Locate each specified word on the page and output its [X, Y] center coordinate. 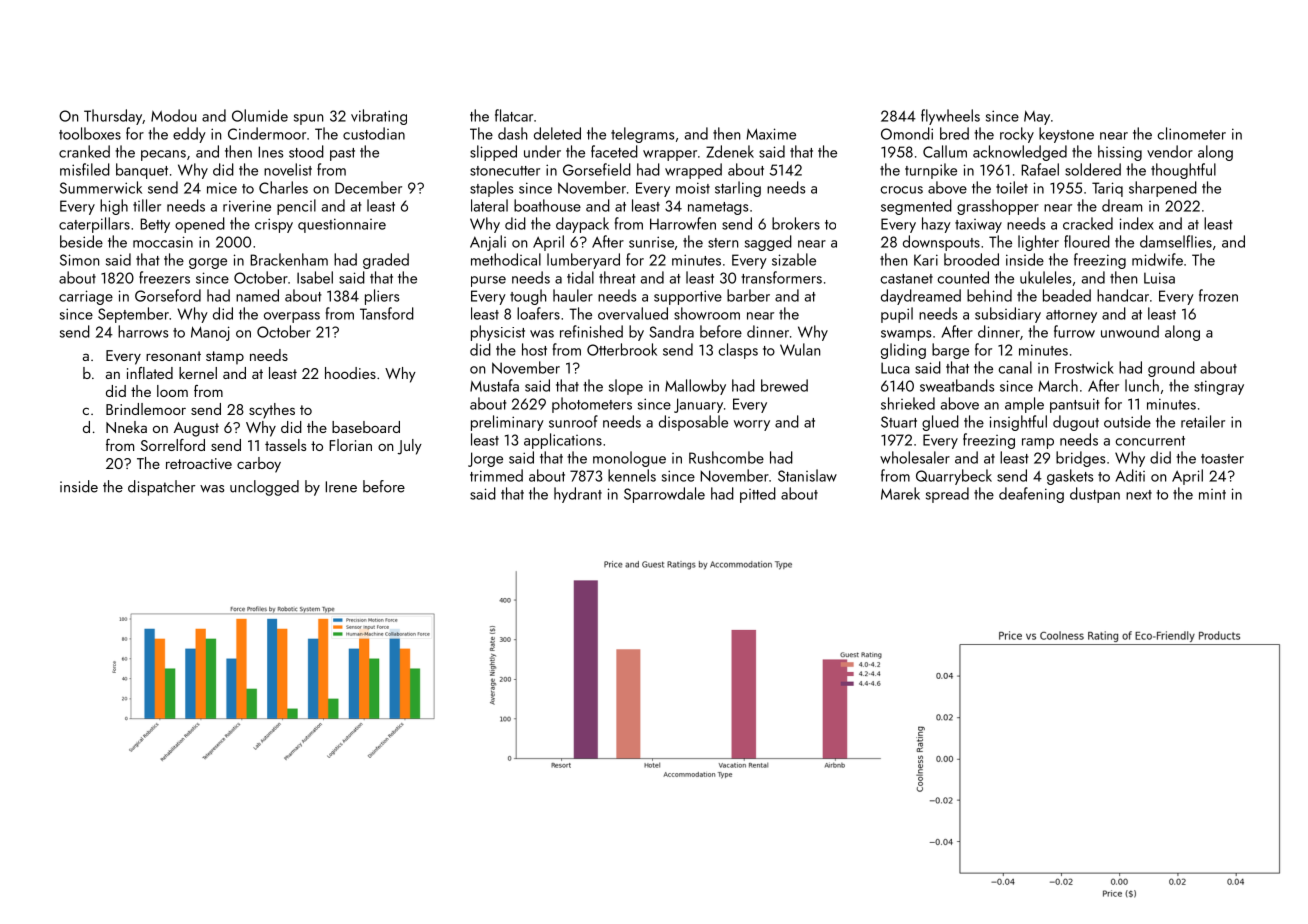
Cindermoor [267, 133]
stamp [225, 358]
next [1139, 495]
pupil [897, 315]
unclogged [264, 488]
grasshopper [998, 207]
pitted [758, 495]
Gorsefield [597, 169]
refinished [591, 331]
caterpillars [94, 225]
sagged [768, 243]
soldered [1093, 169]
